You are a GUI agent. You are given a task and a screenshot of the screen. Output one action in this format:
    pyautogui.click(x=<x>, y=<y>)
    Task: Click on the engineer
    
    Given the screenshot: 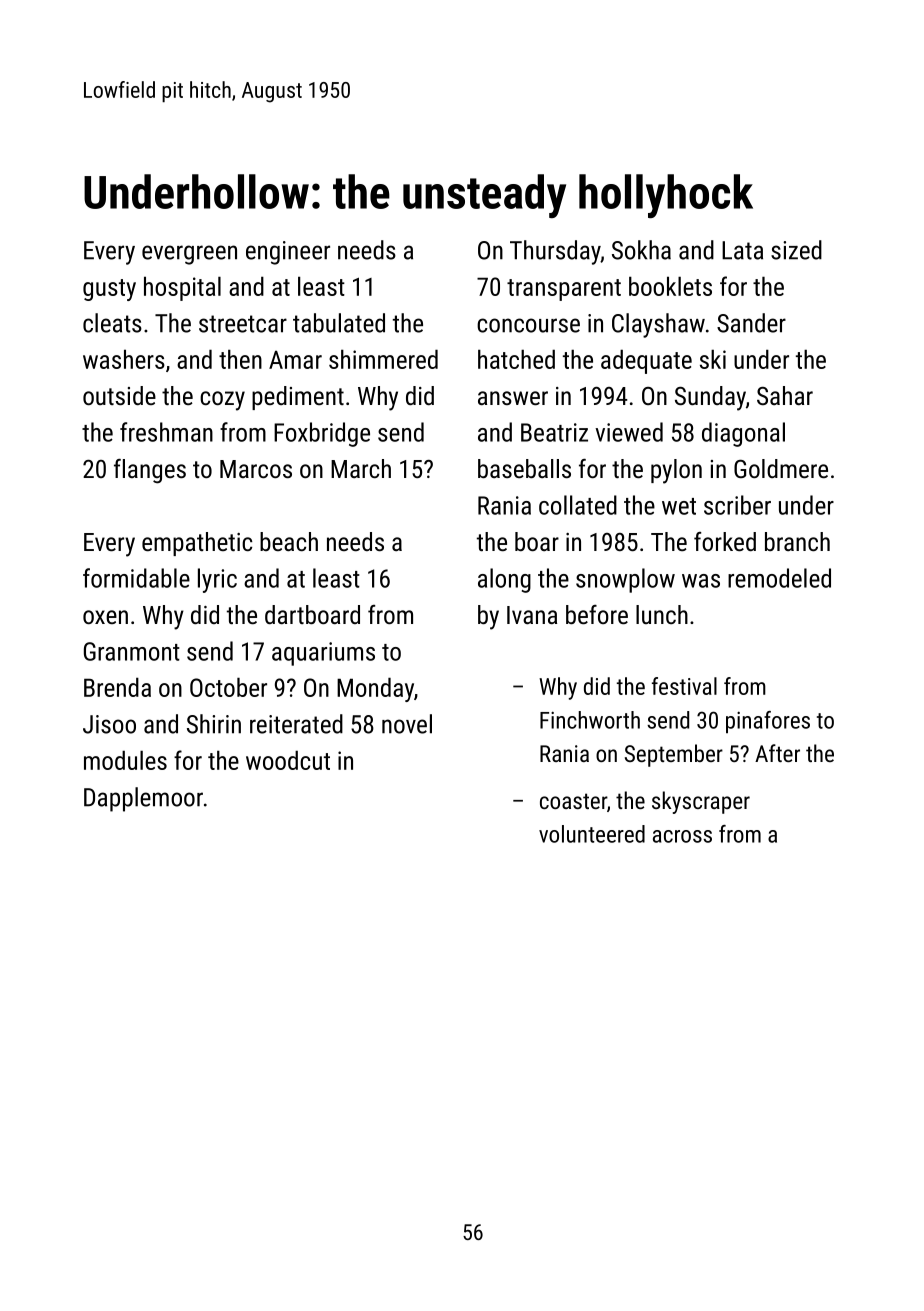 What is the action you would take?
    pyautogui.click(x=288, y=253)
